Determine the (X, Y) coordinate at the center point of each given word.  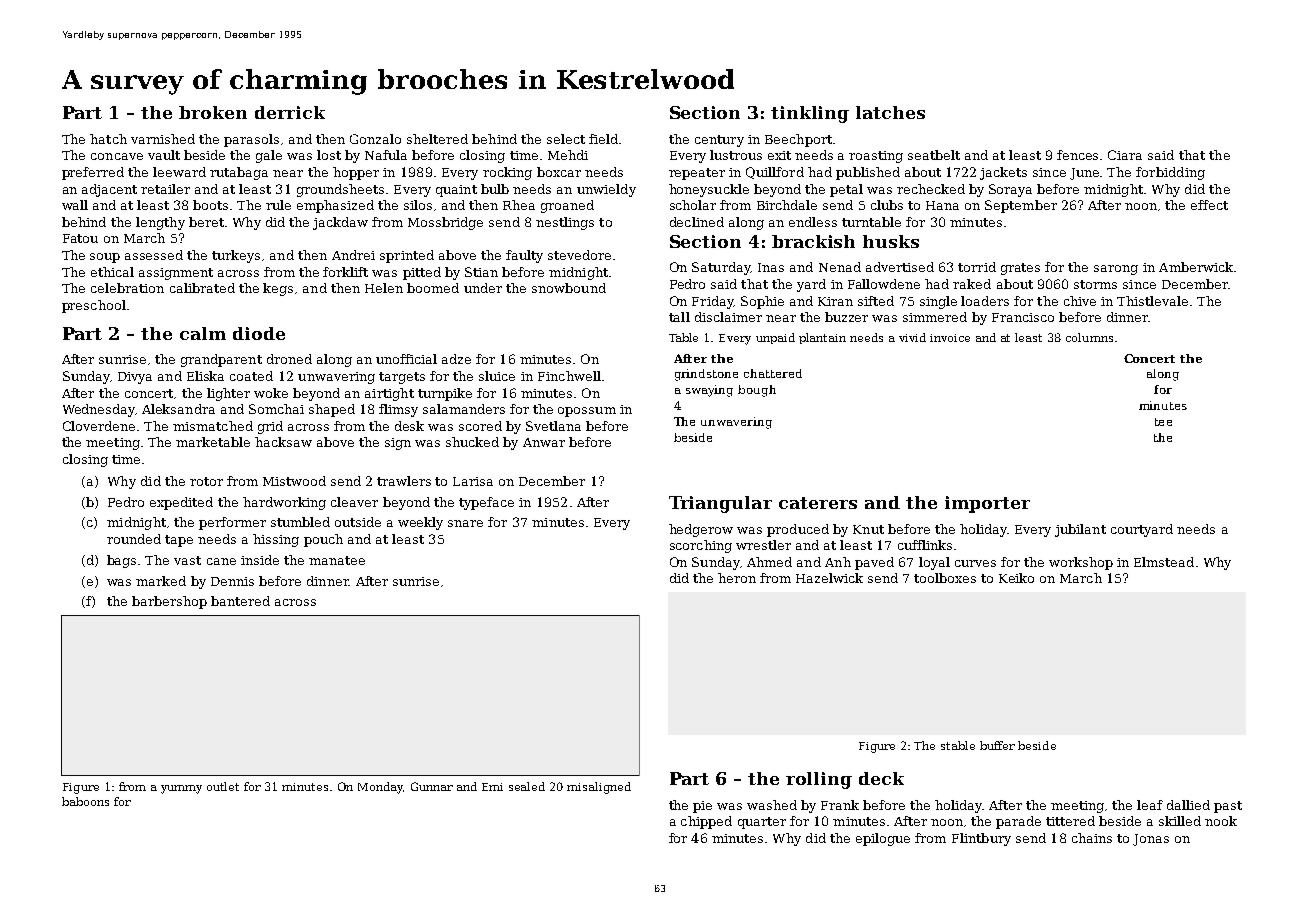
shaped (332, 410)
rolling (819, 780)
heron (737, 578)
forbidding (1170, 173)
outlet (223, 786)
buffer (997, 745)
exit (779, 155)
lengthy (160, 223)
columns (1089, 337)
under (483, 288)
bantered (240, 601)
